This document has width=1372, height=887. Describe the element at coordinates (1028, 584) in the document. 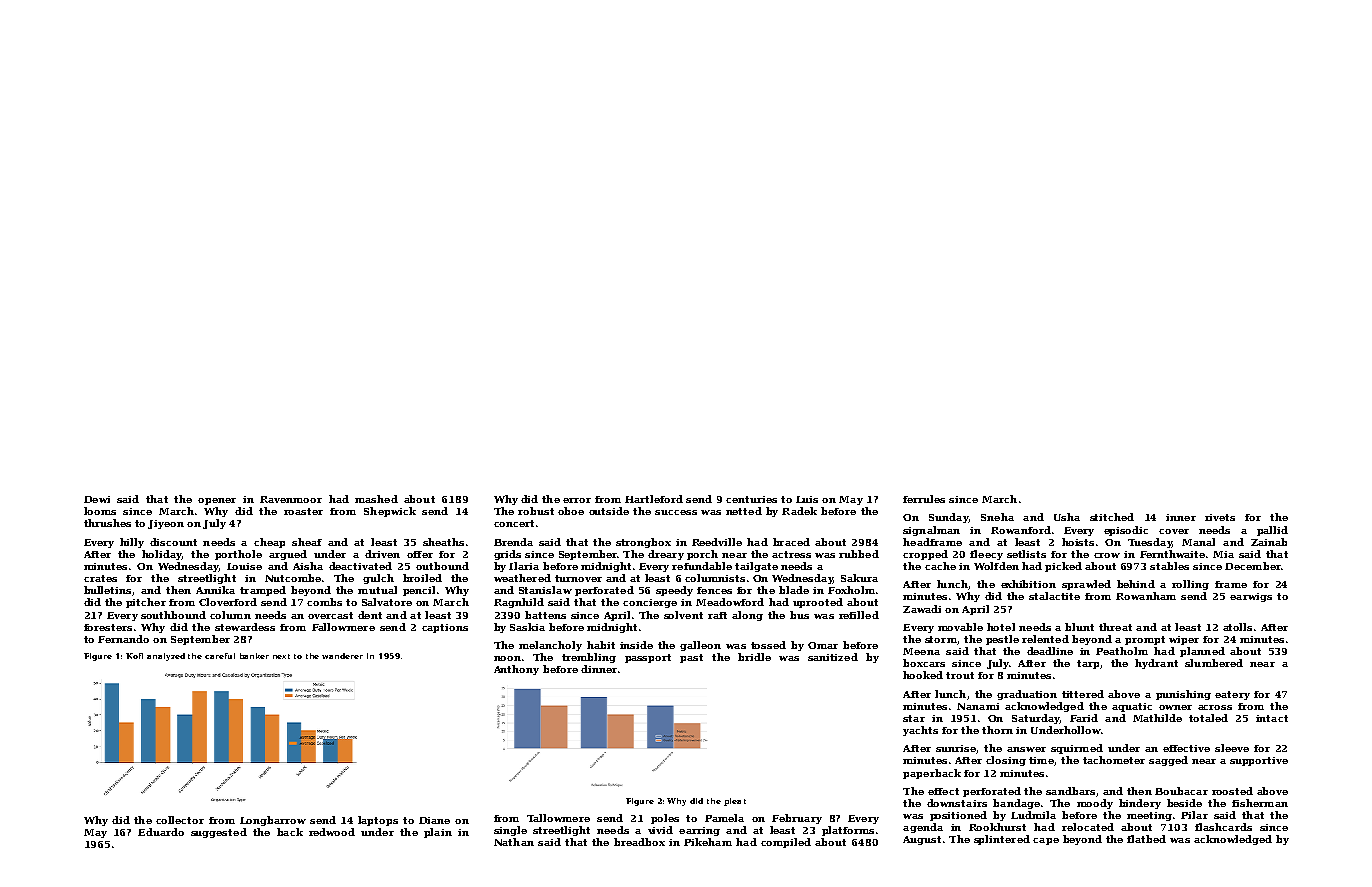

I see `exhibition` at that location.
